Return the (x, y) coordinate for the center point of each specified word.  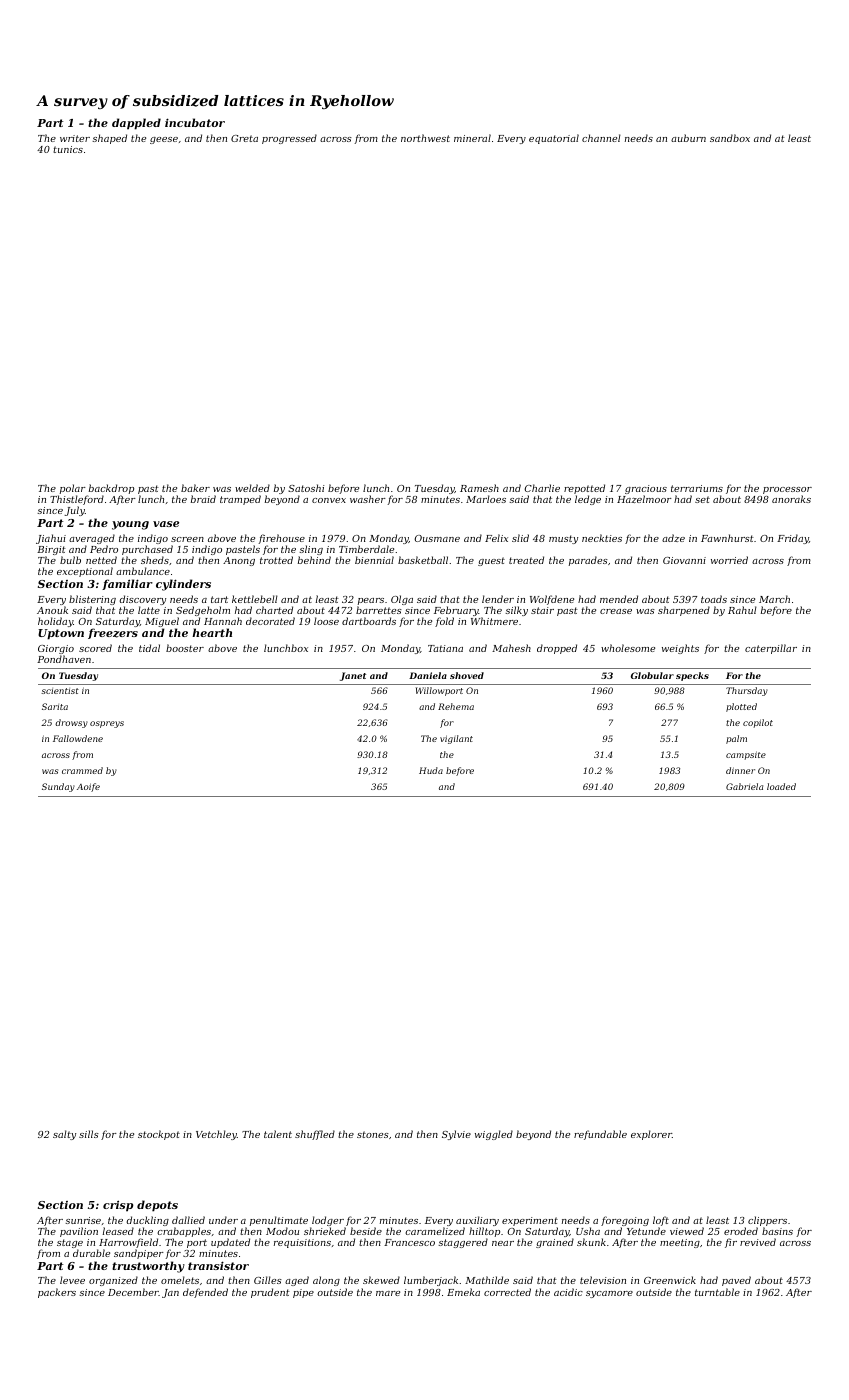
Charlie (542, 488)
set (702, 499)
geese (164, 140)
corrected (507, 1292)
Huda (431, 770)
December (133, 1292)
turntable (717, 1292)
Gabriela (744, 786)
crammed (82, 770)
